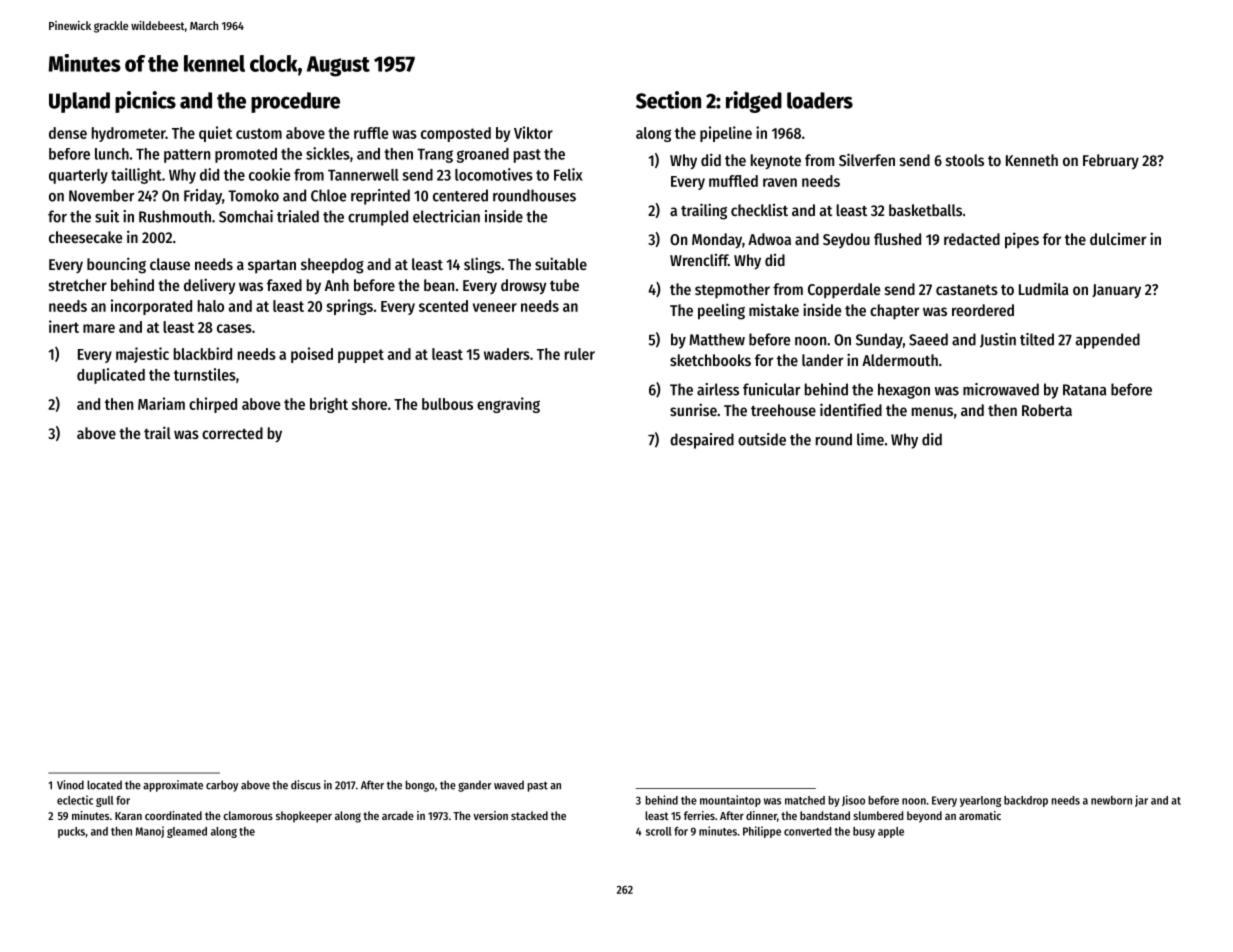 The height and width of the image is (952, 1233). I want to click on gander, so click(475, 786).
